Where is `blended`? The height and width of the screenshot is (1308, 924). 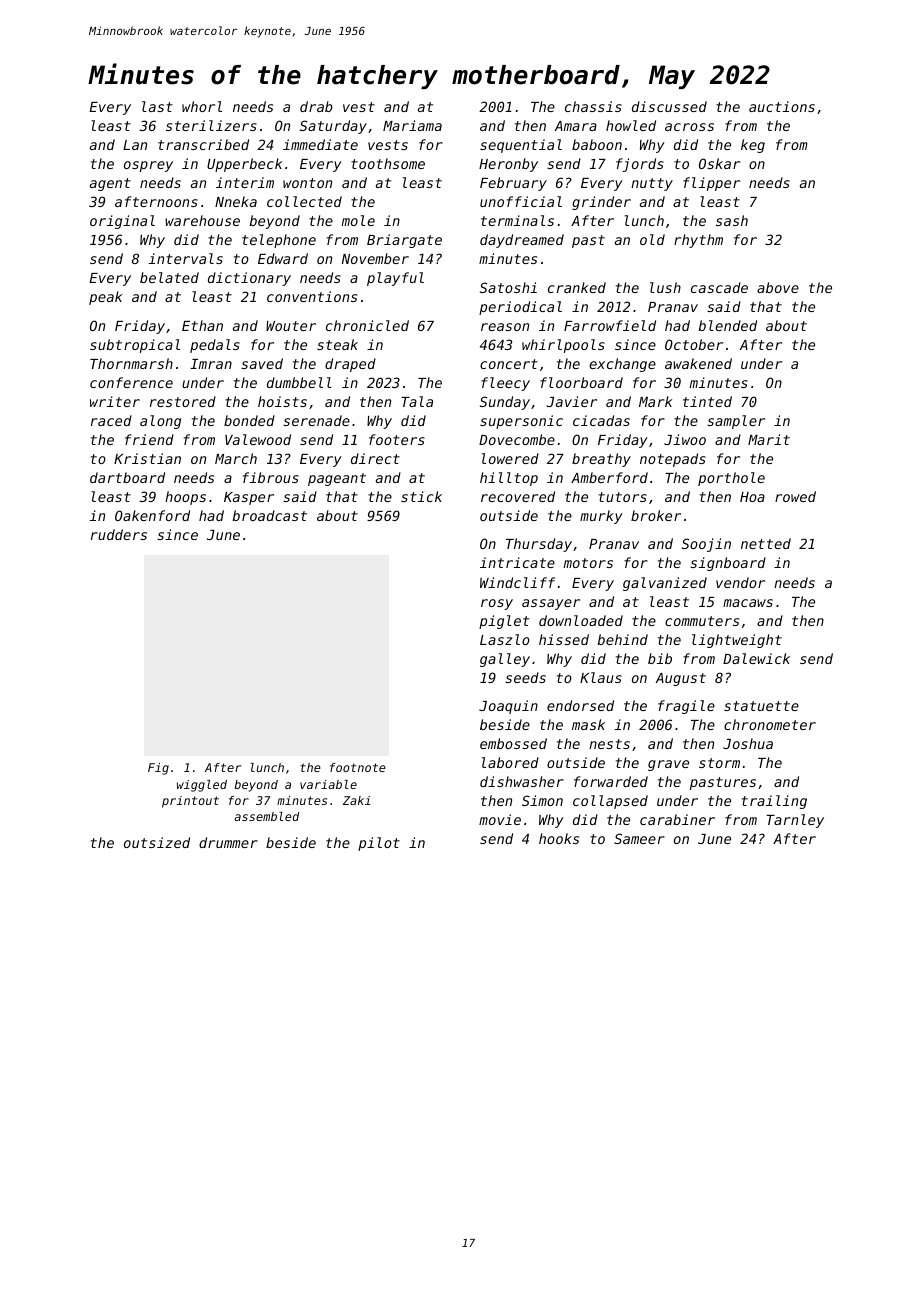
blended is located at coordinates (728, 325).
